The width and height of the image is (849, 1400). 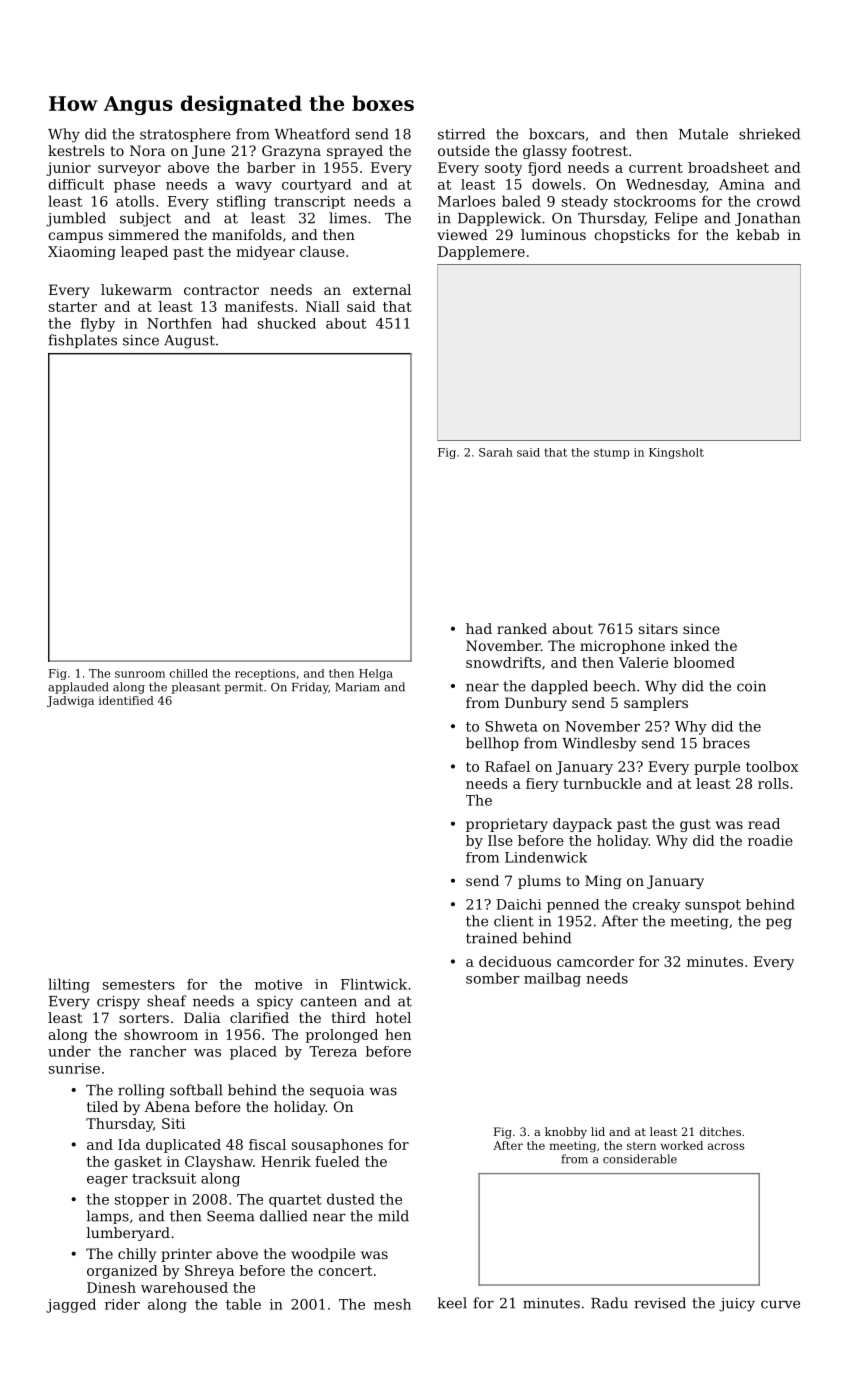 I want to click on Kingsholt, so click(x=676, y=453).
